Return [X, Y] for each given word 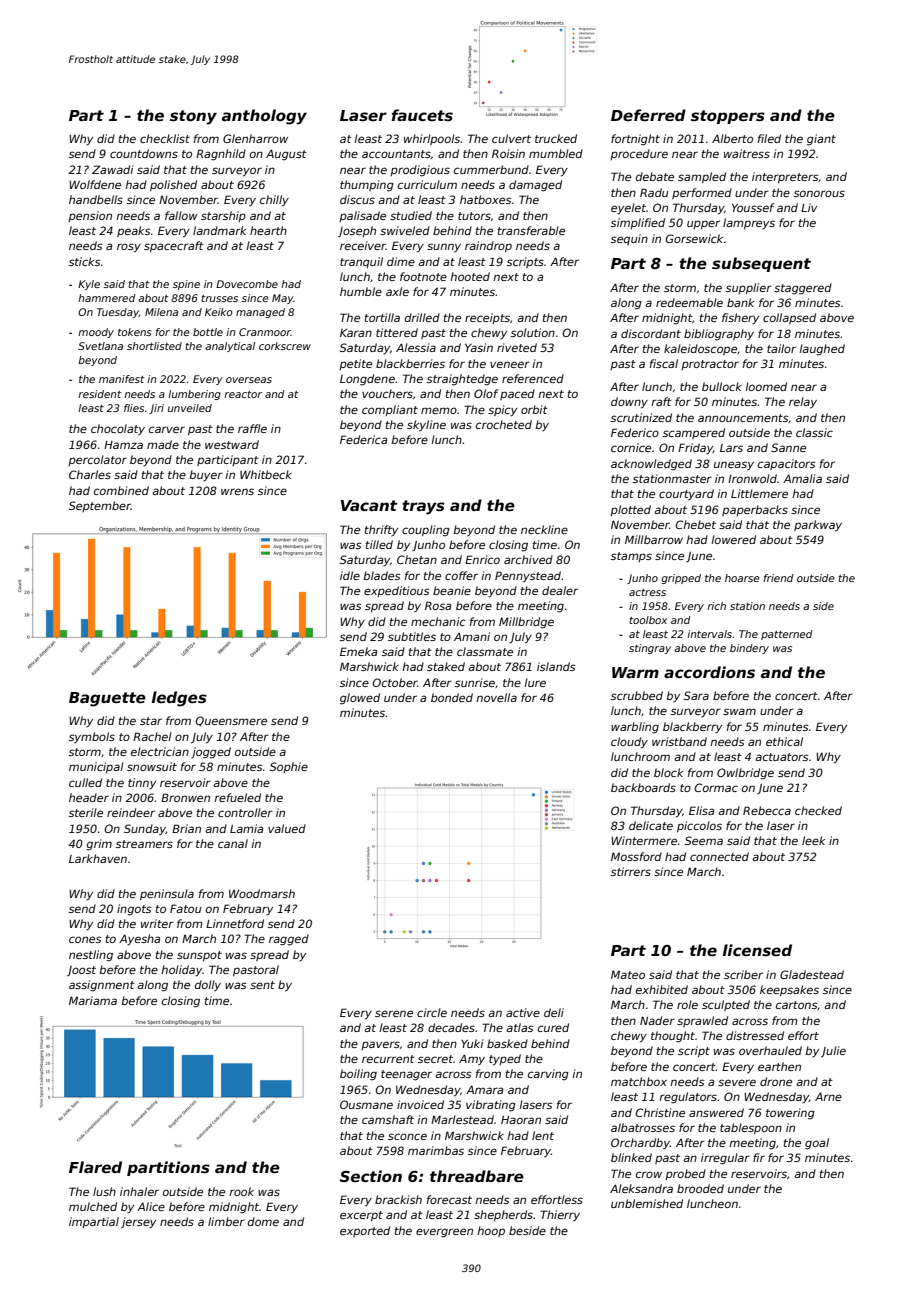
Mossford [636, 856]
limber [226, 1221]
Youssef [753, 207]
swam [739, 711]
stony [193, 117]
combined [121, 490]
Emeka [358, 651]
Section [371, 1176]
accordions [709, 672]
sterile [86, 812]
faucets [422, 115]
